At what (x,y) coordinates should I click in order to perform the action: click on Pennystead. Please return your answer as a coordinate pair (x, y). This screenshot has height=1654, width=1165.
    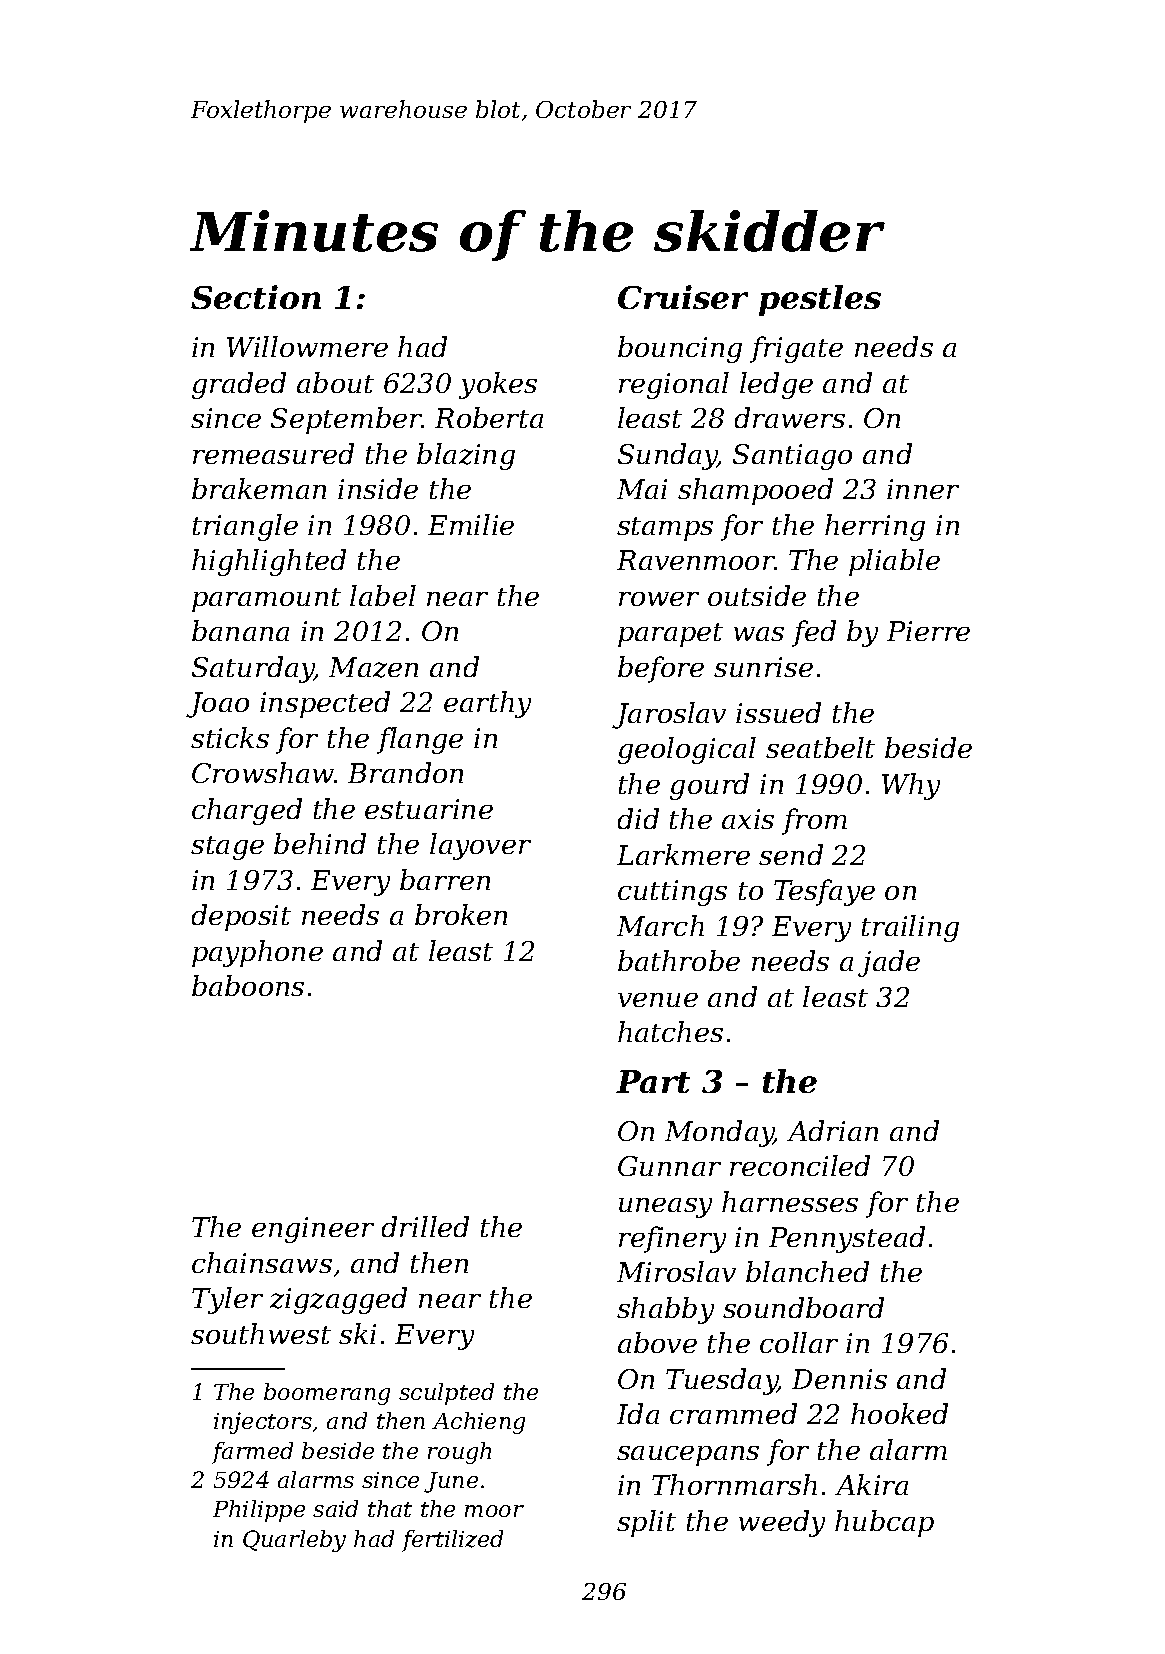
    Looking at the image, I should click on (847, 1239).
